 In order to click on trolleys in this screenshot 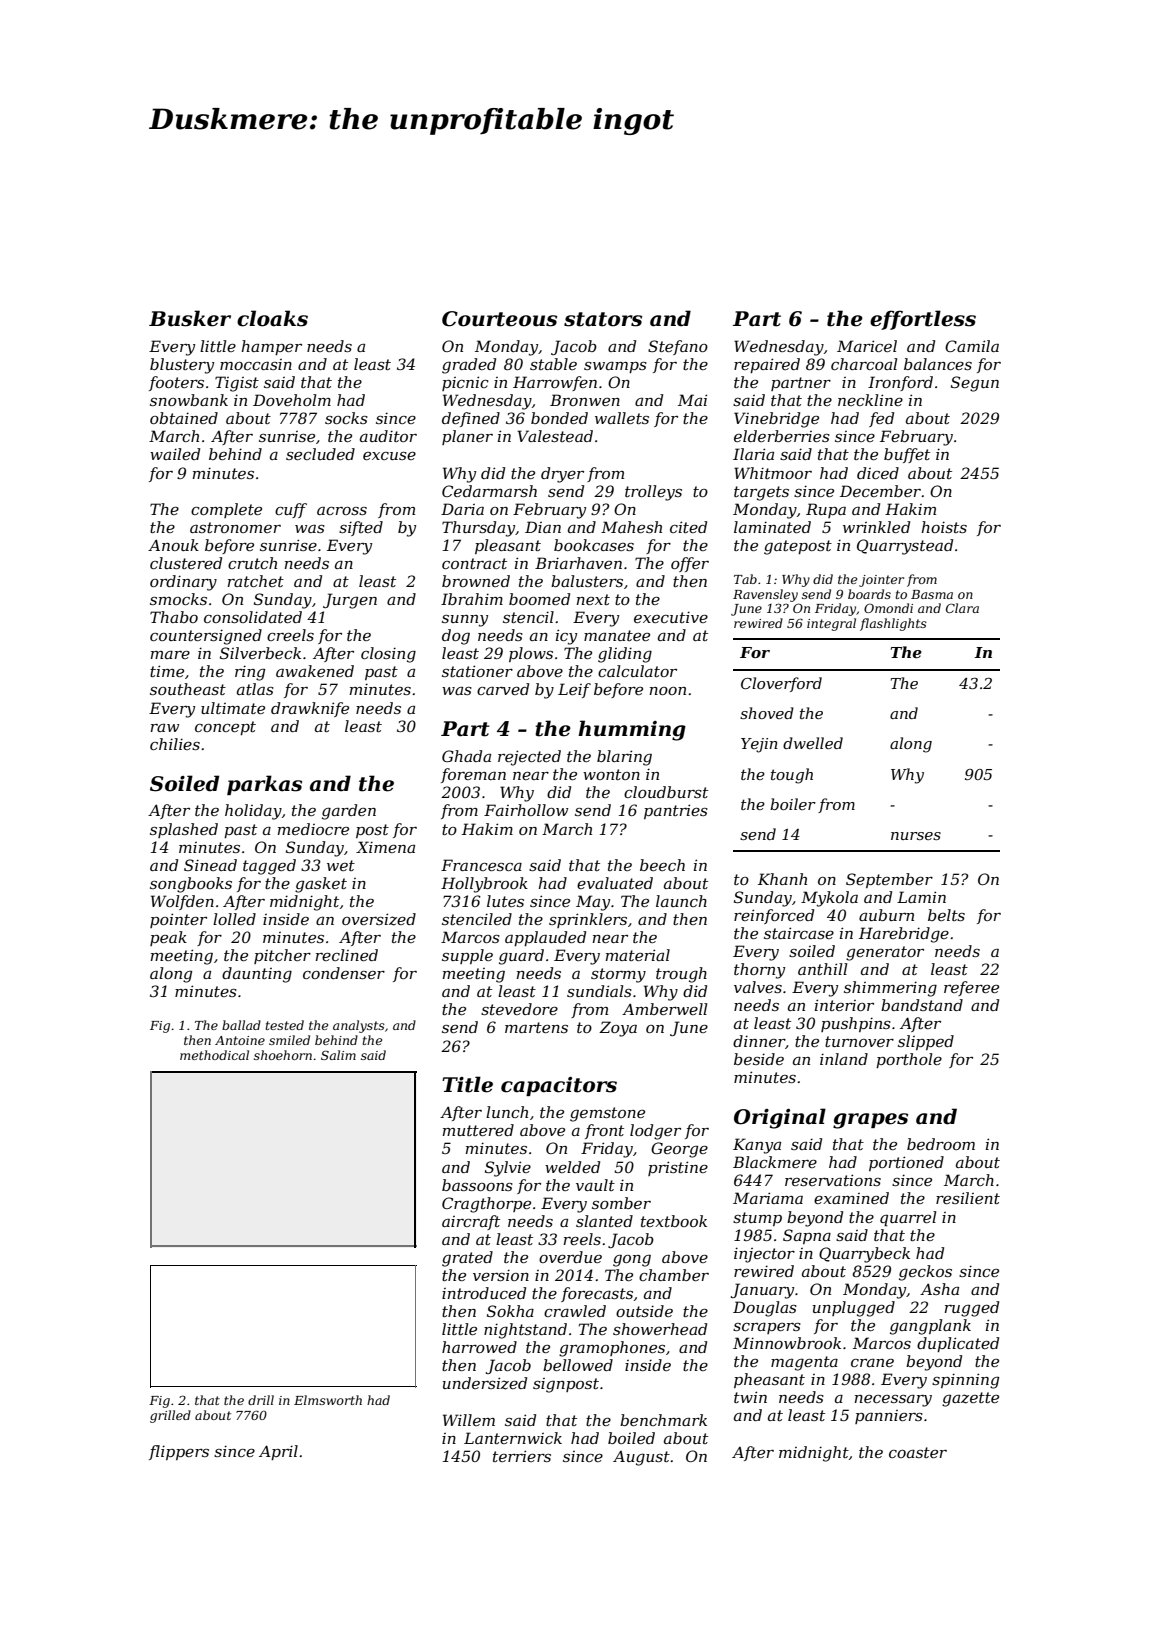, I will do `click(653, 493)`.
